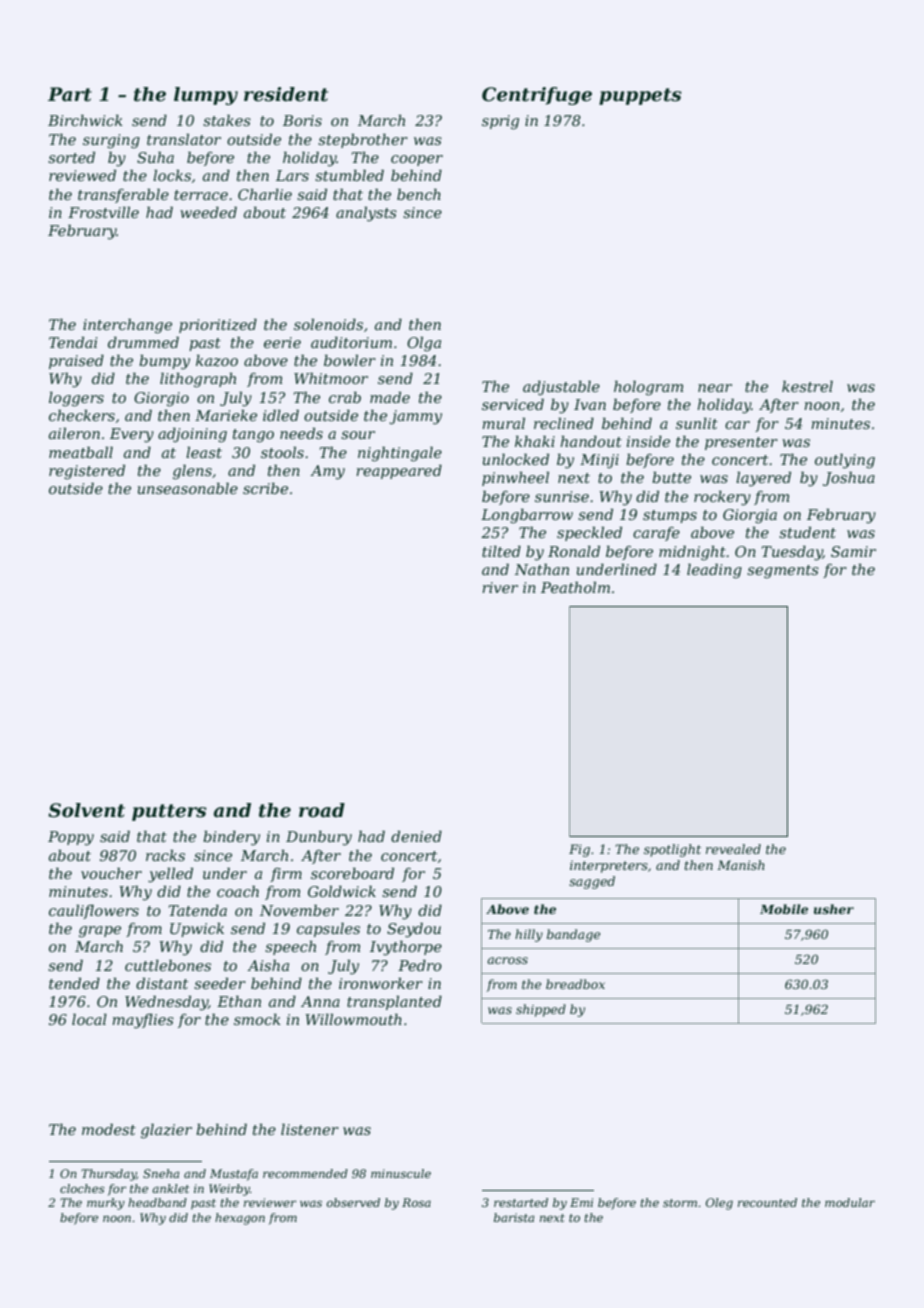 Image resolution: width=924 pixels, height=1308 pixels. Describe the element at coordinates (310, 1129) in the screenshot. I see `listener` at that location.
